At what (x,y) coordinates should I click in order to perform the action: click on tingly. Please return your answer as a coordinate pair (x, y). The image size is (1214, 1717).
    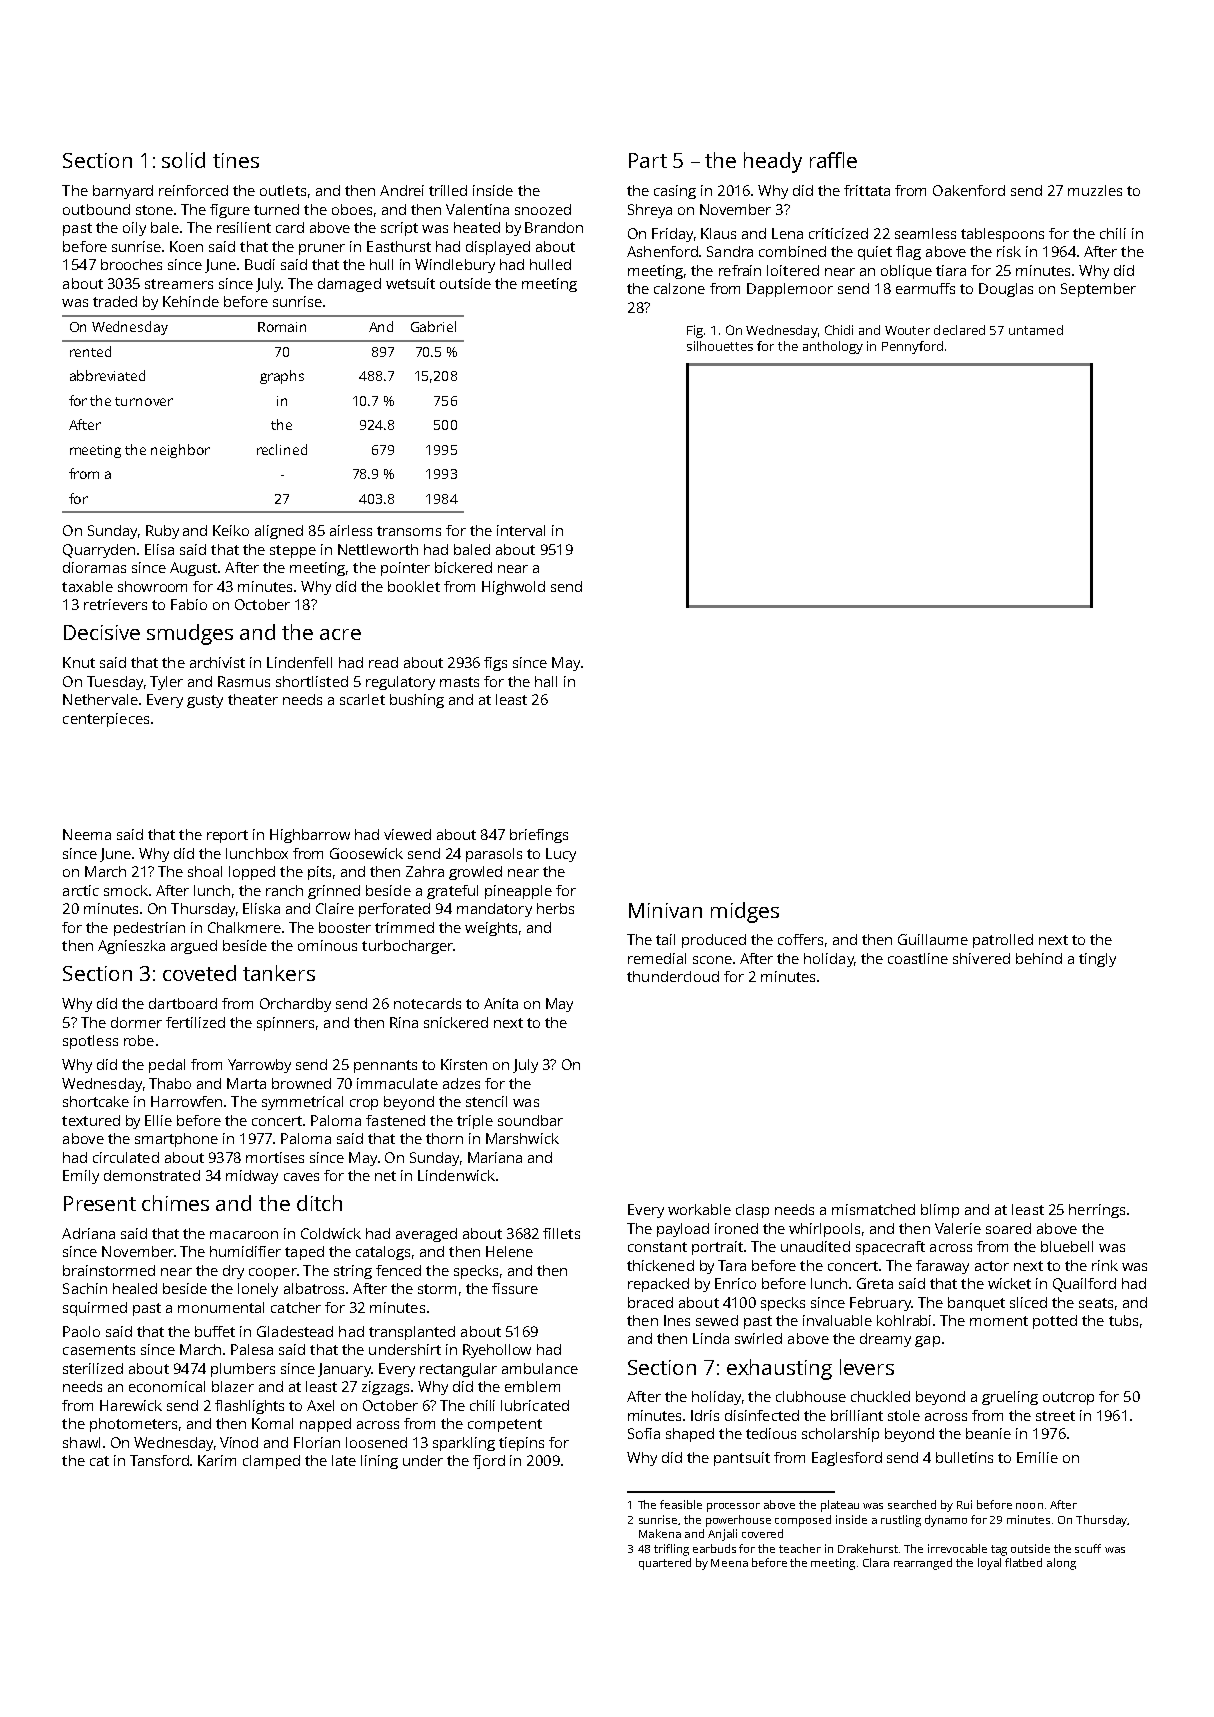
    Looking at the image, I should click on (1097, 960).
